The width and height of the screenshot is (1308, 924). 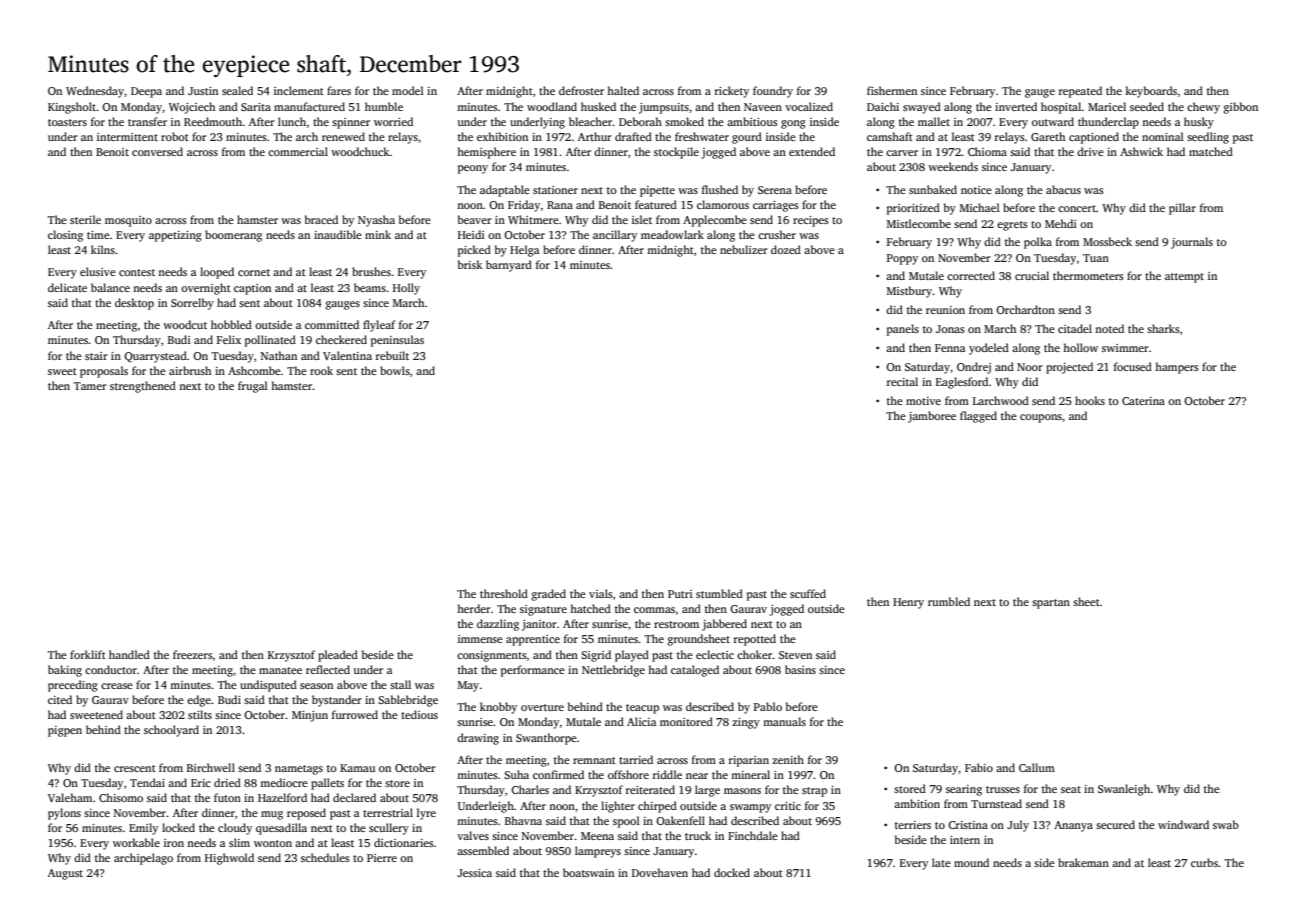 What do you see at coordinates (1077, 208) in the screenshot?
I see `concert` at bounding box center [1077, 208].
